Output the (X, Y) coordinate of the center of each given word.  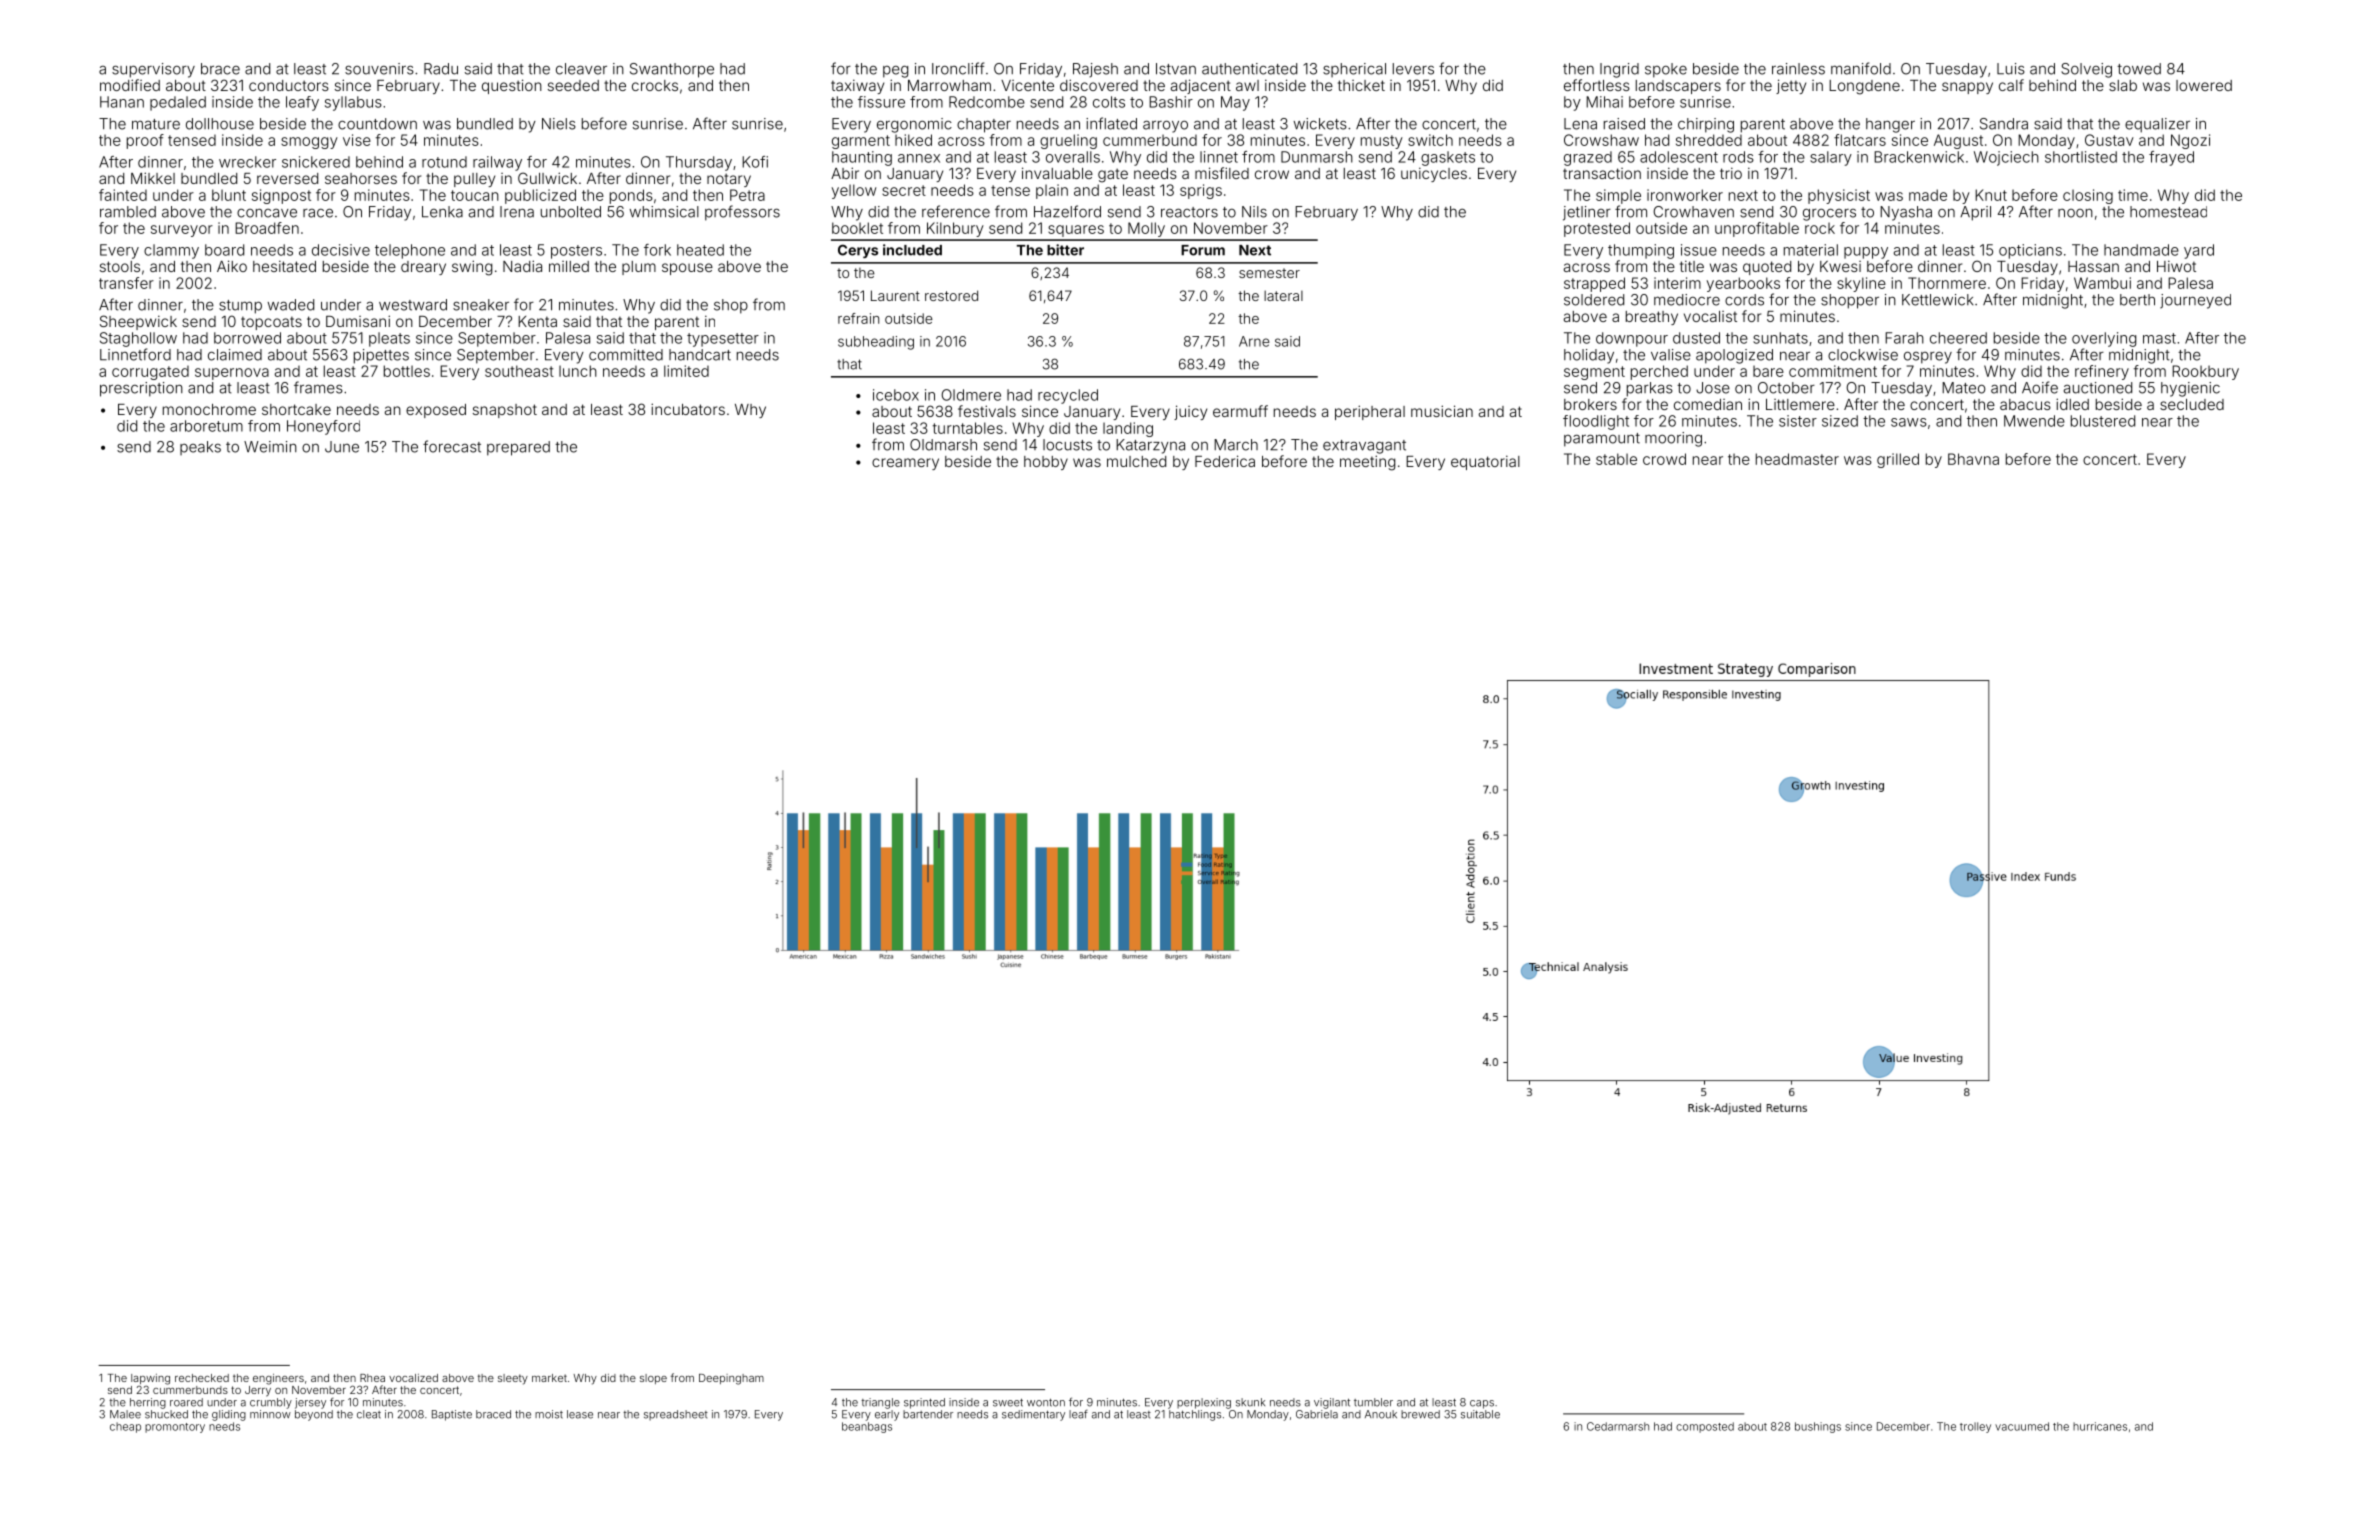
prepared (518, 448)
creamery (905, 464)
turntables (968, 428)
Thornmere (1947, 283)
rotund (444, 162)
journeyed (2195, 301)
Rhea (372, 1378)
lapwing (150, 1379)
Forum (1203, 250)
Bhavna (1973, 459)
